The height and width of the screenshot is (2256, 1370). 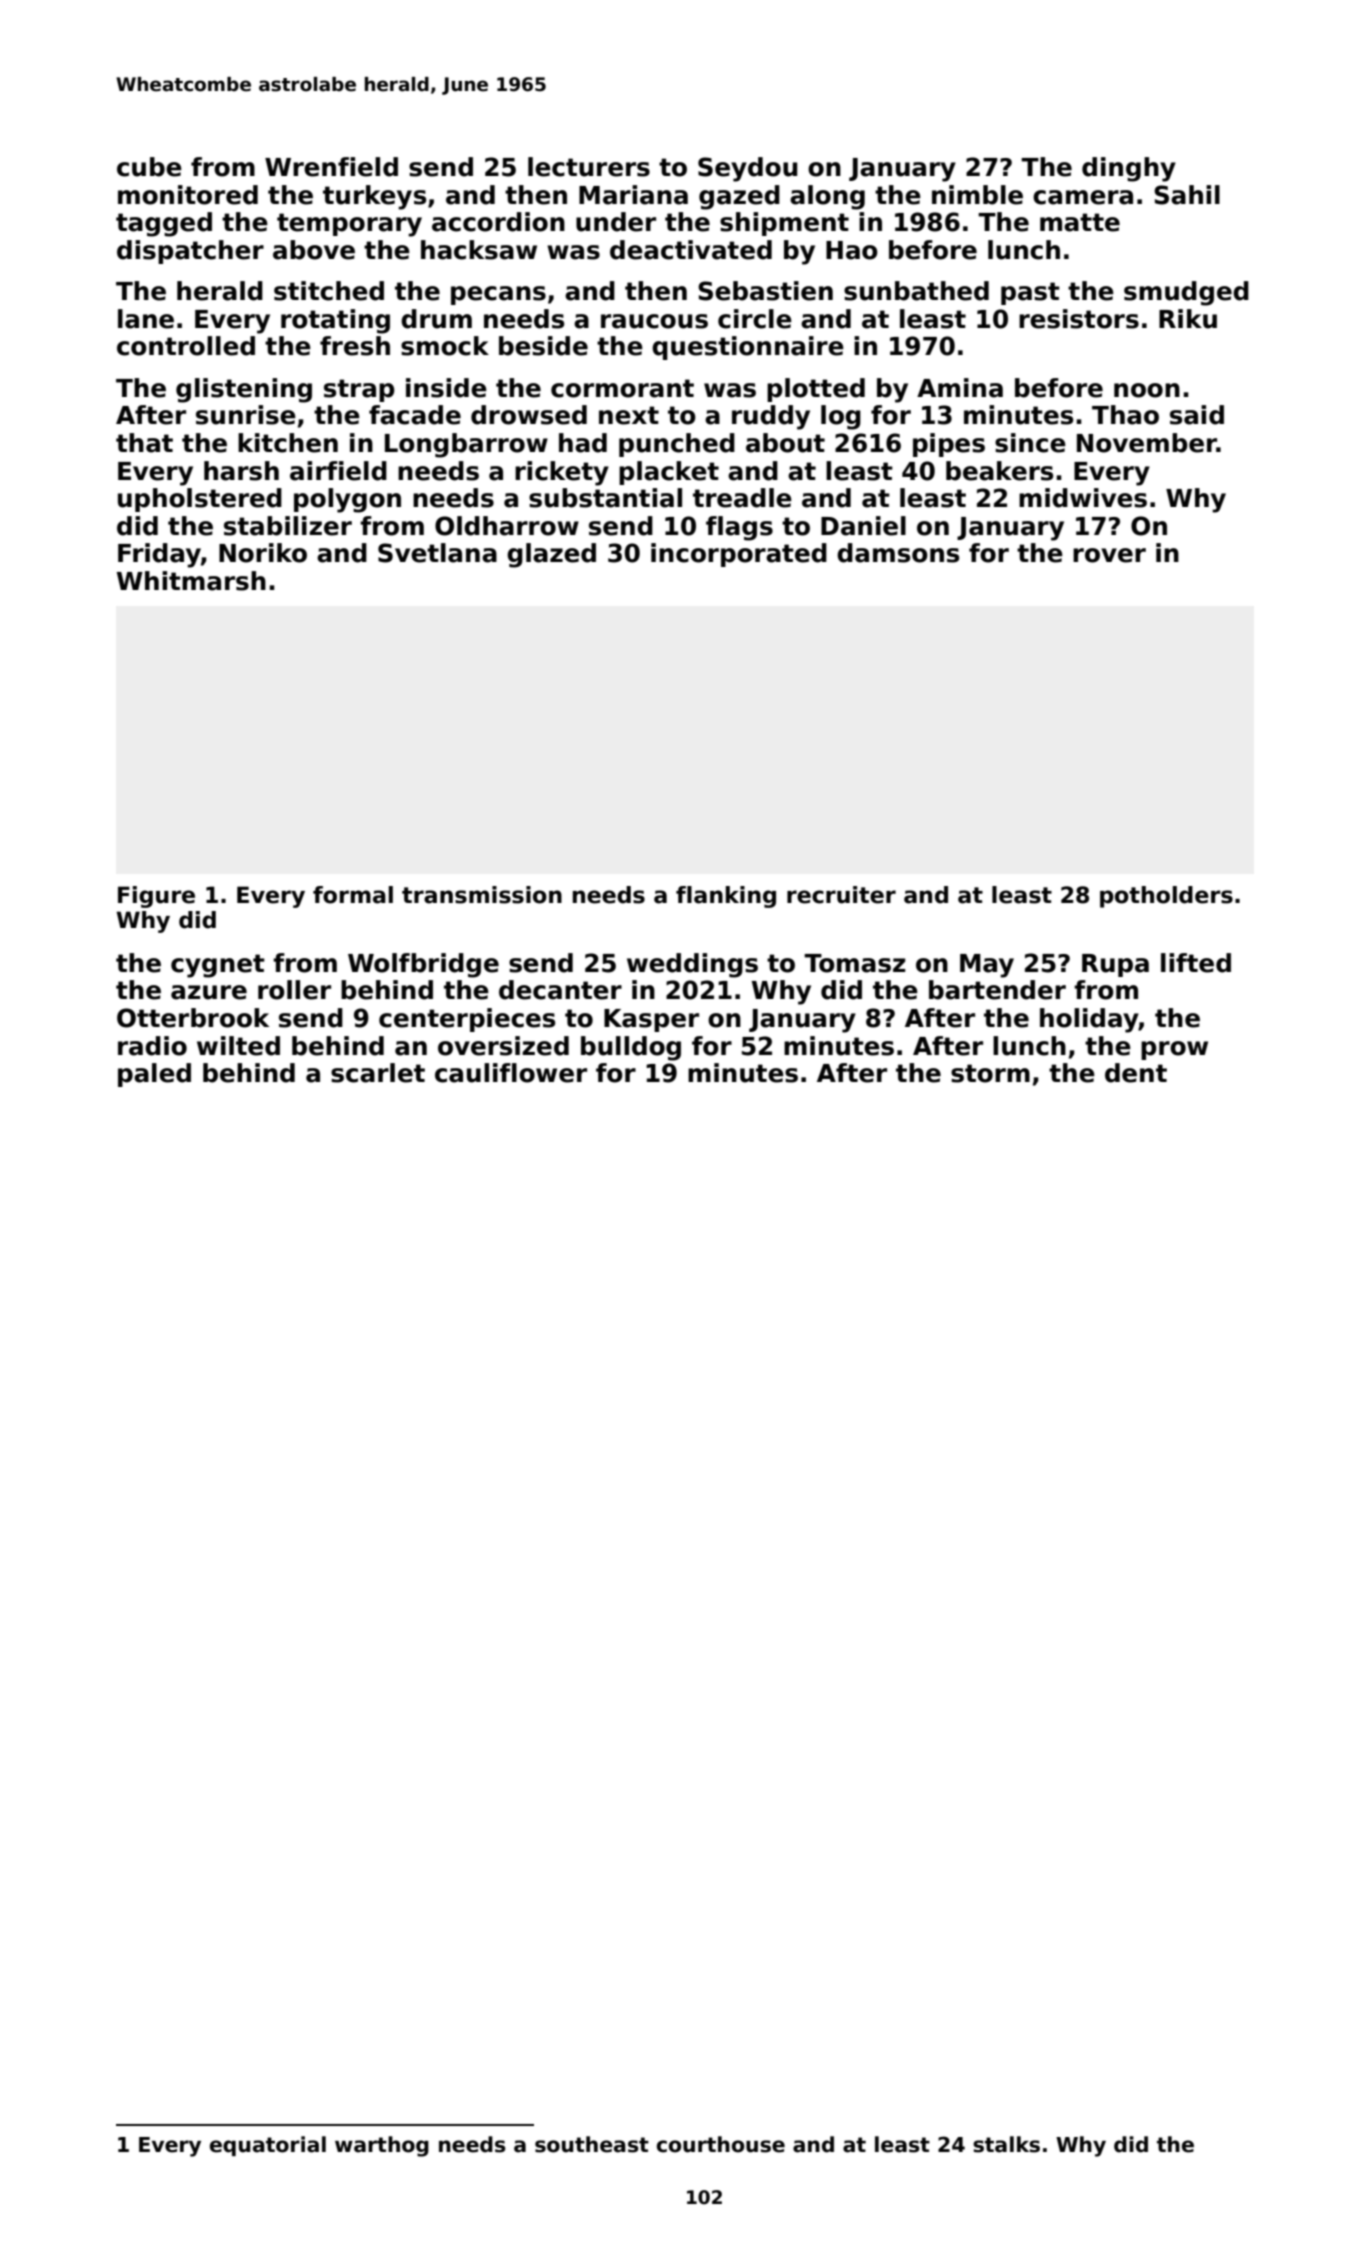 I want to click on Daniel, so click(x=863, y=526).
